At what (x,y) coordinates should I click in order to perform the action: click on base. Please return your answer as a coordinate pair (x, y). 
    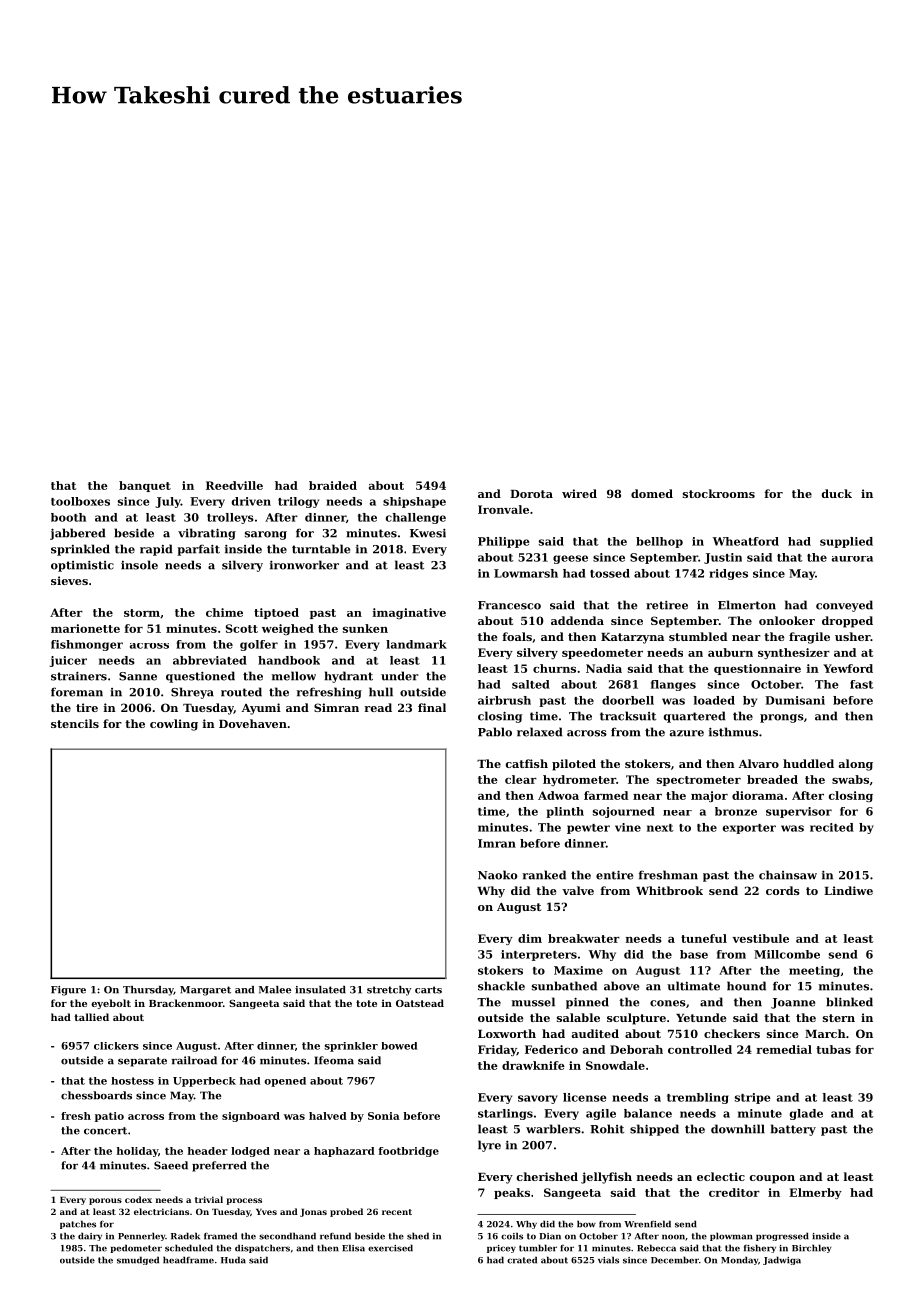
    Looking at the image, I should click on (694, 954).
